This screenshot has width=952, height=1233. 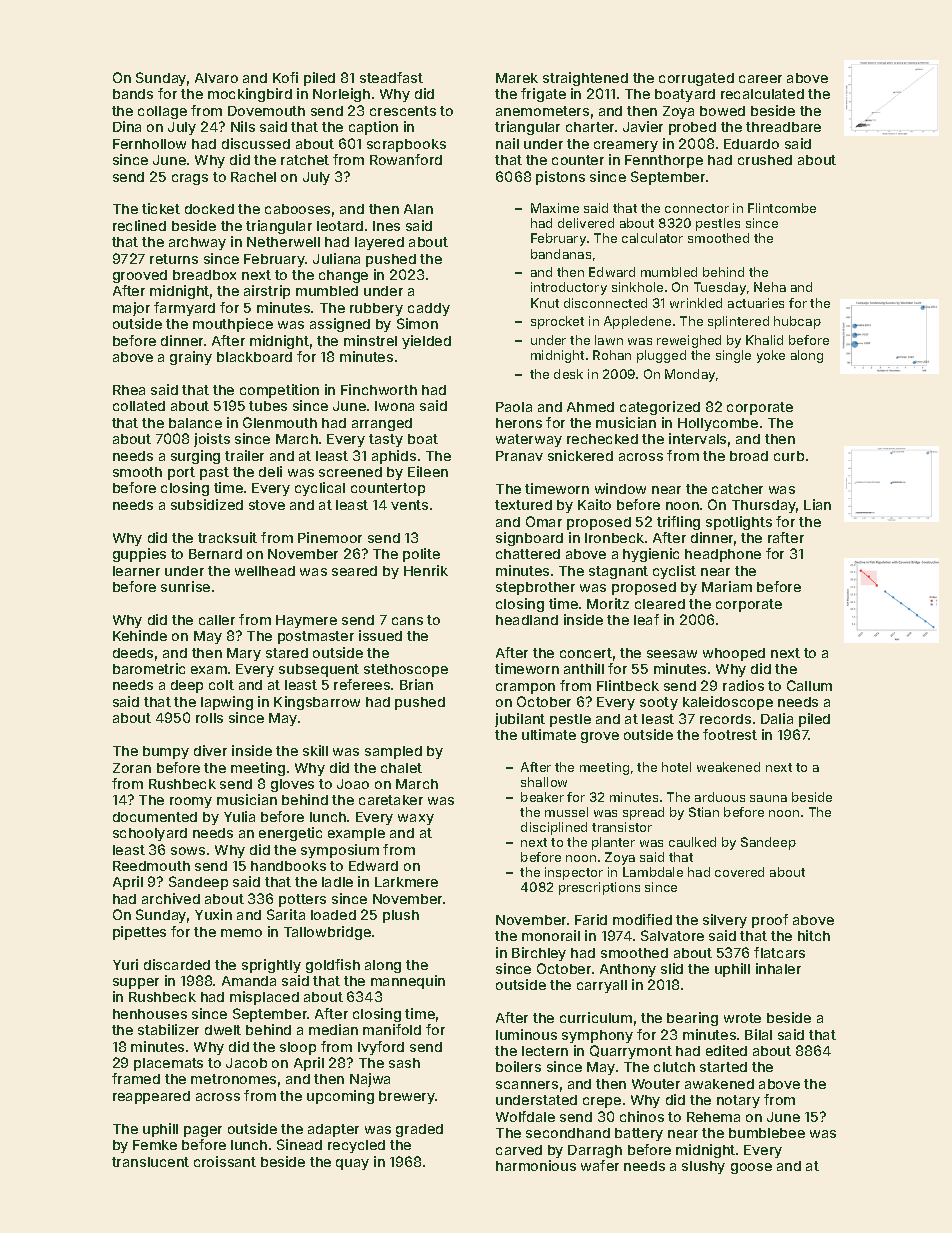 What do you see at coordinates (751, 1168) in the screenshot?
I see `goose` at bounding box center [751, 1168].
